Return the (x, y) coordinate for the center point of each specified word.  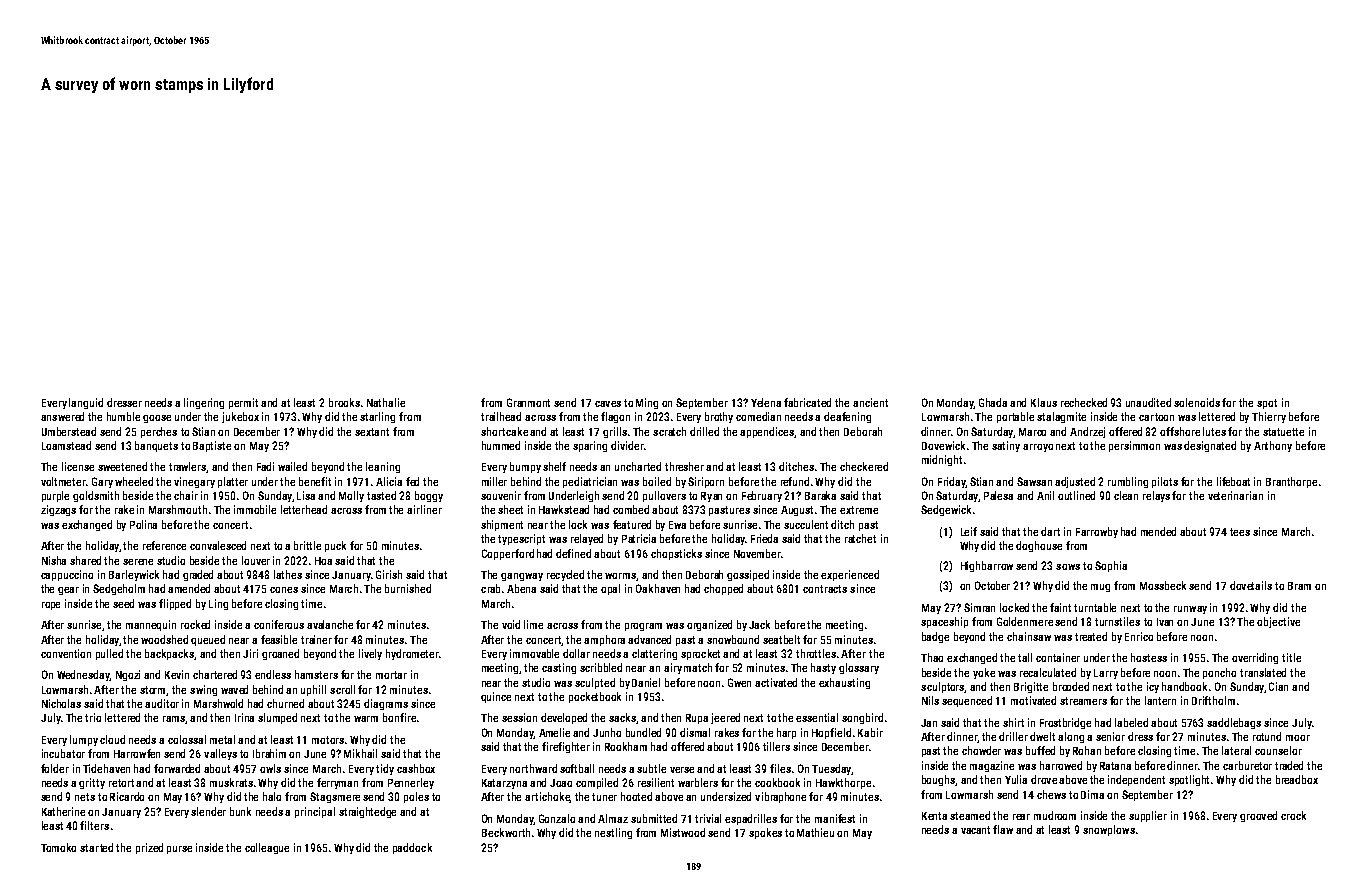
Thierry (1269, 417)
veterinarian (1235, 495)
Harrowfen (137, 753)
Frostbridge (1065, 723)
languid (86, 403)
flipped (175, 604)
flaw (1003, 829)
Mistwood (683, 832)
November (757, 553)
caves (608, 404)
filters (94, 825)
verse (682, 770)
